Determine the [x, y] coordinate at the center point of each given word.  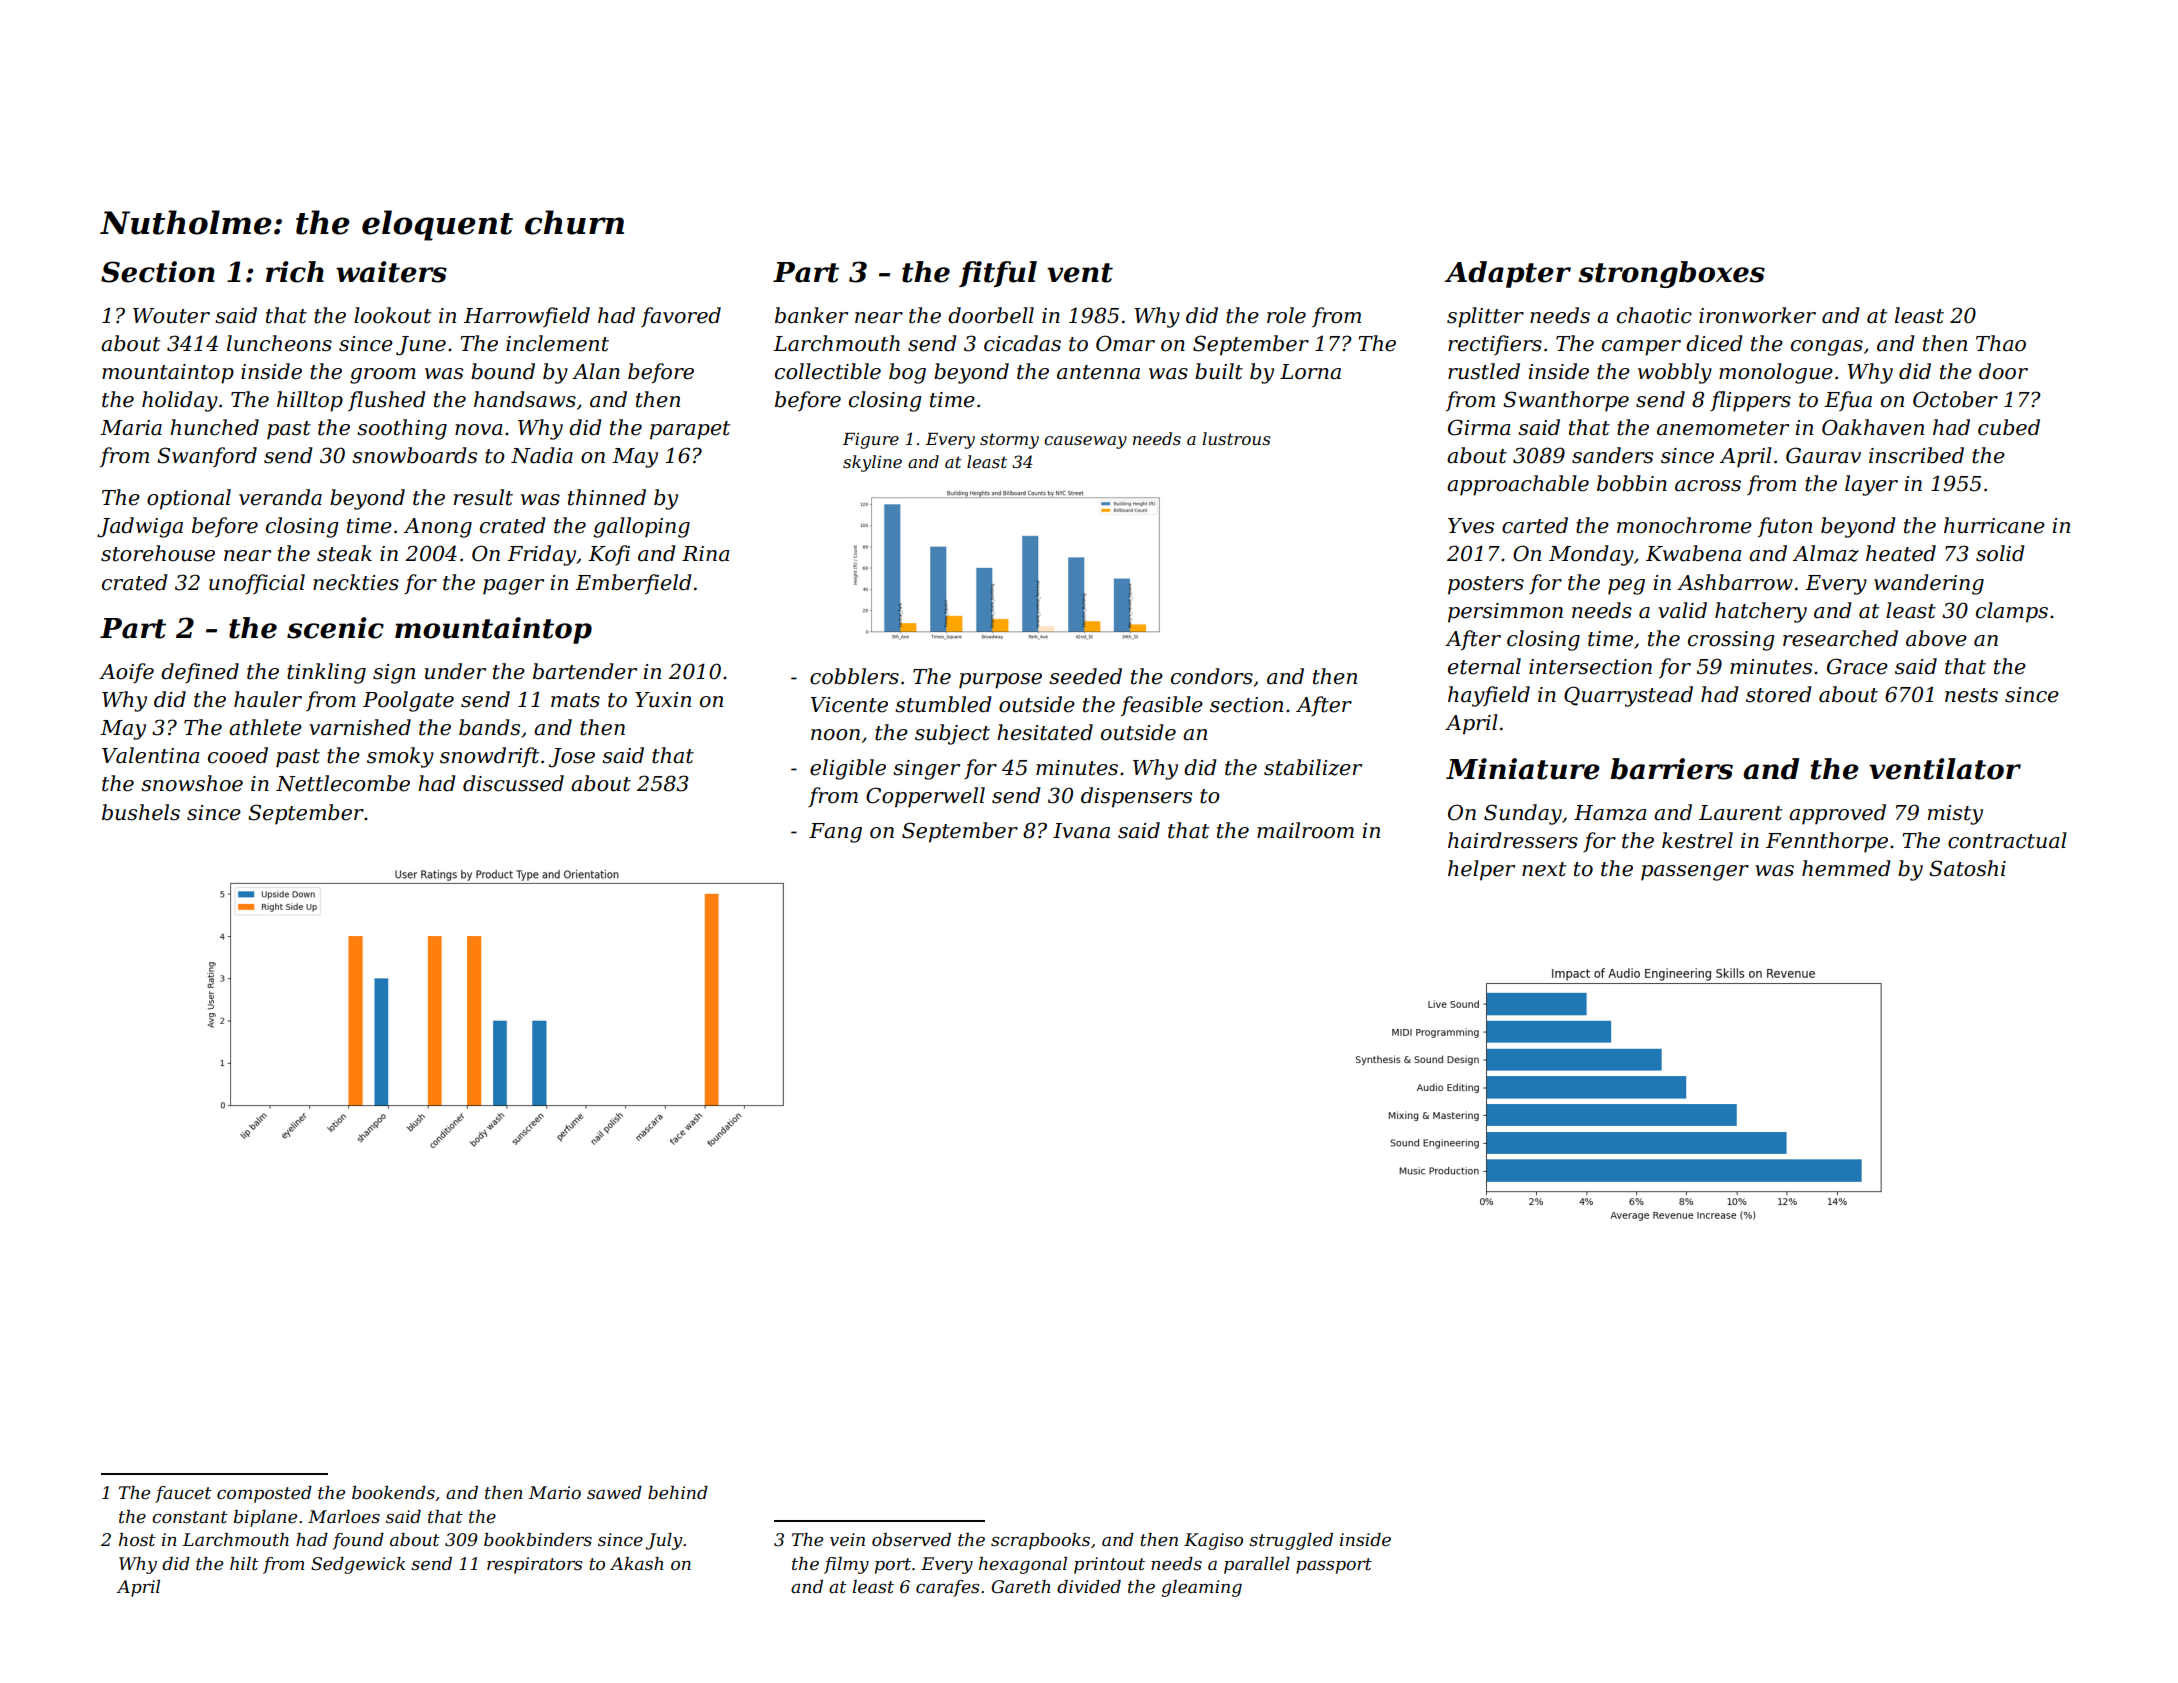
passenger [1695, 873]
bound [503, 371]
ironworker [1757, 315]
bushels [141, 812]
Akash [636, 1563]
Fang [835, 833]
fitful [998, 274]
